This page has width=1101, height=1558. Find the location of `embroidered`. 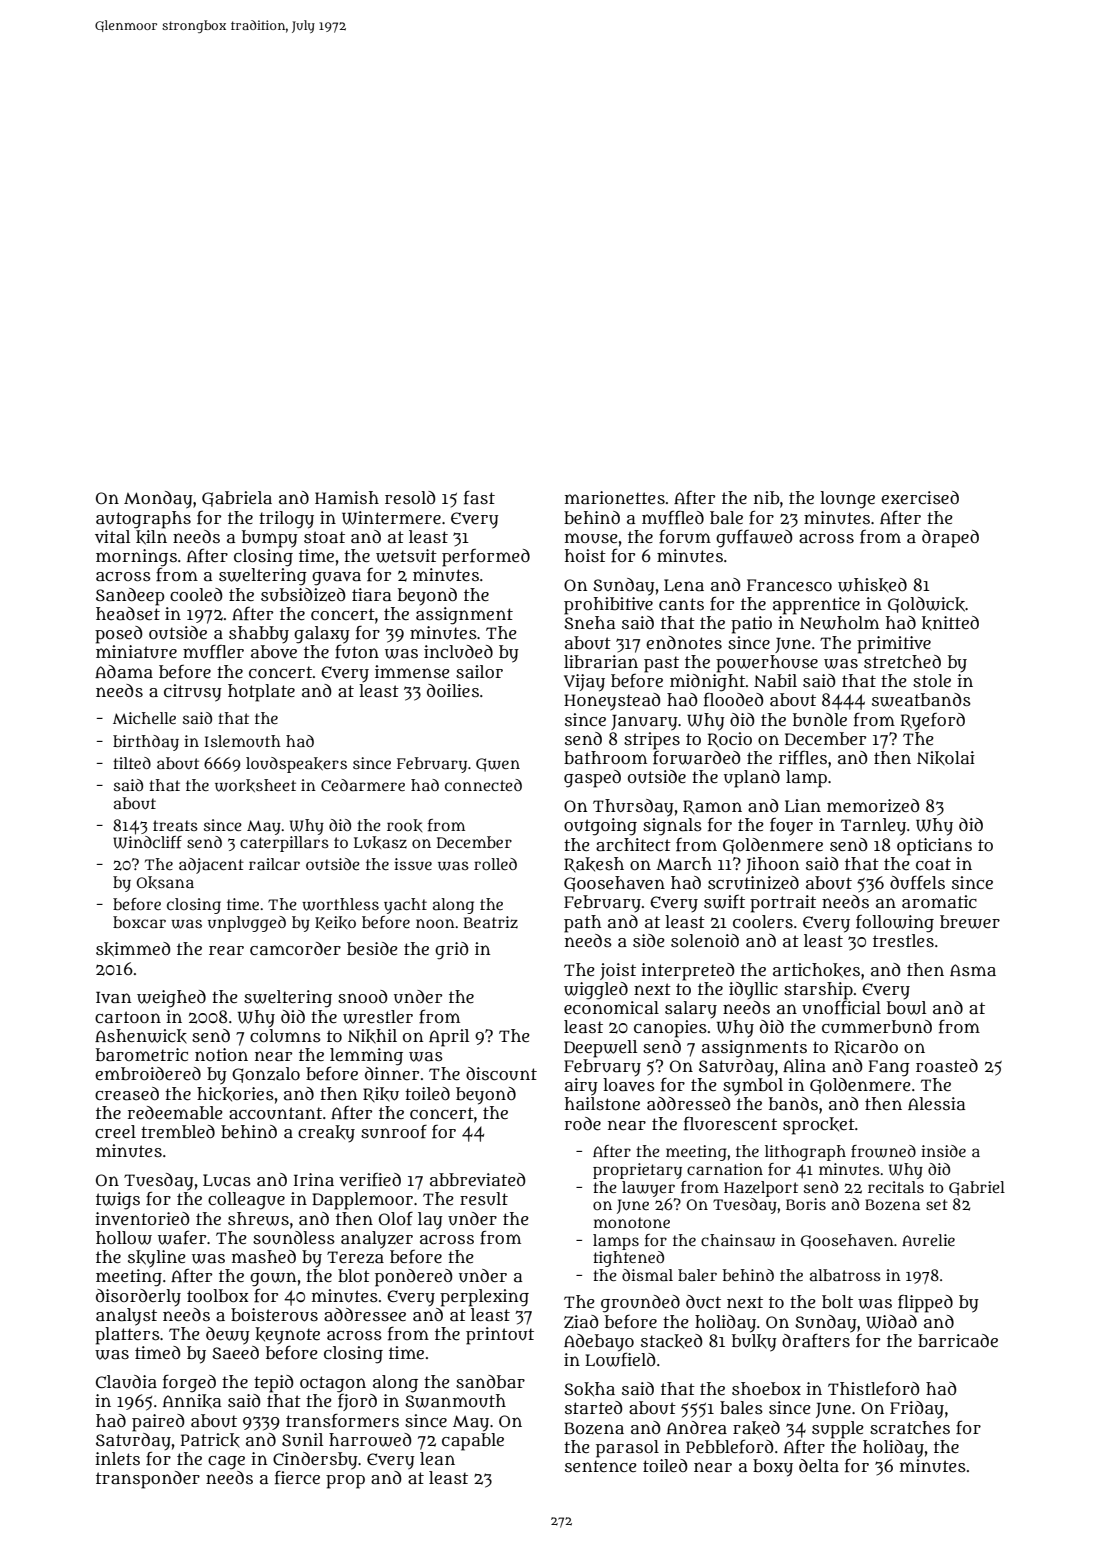

embroidered is located at coordinates (148, 1073).
